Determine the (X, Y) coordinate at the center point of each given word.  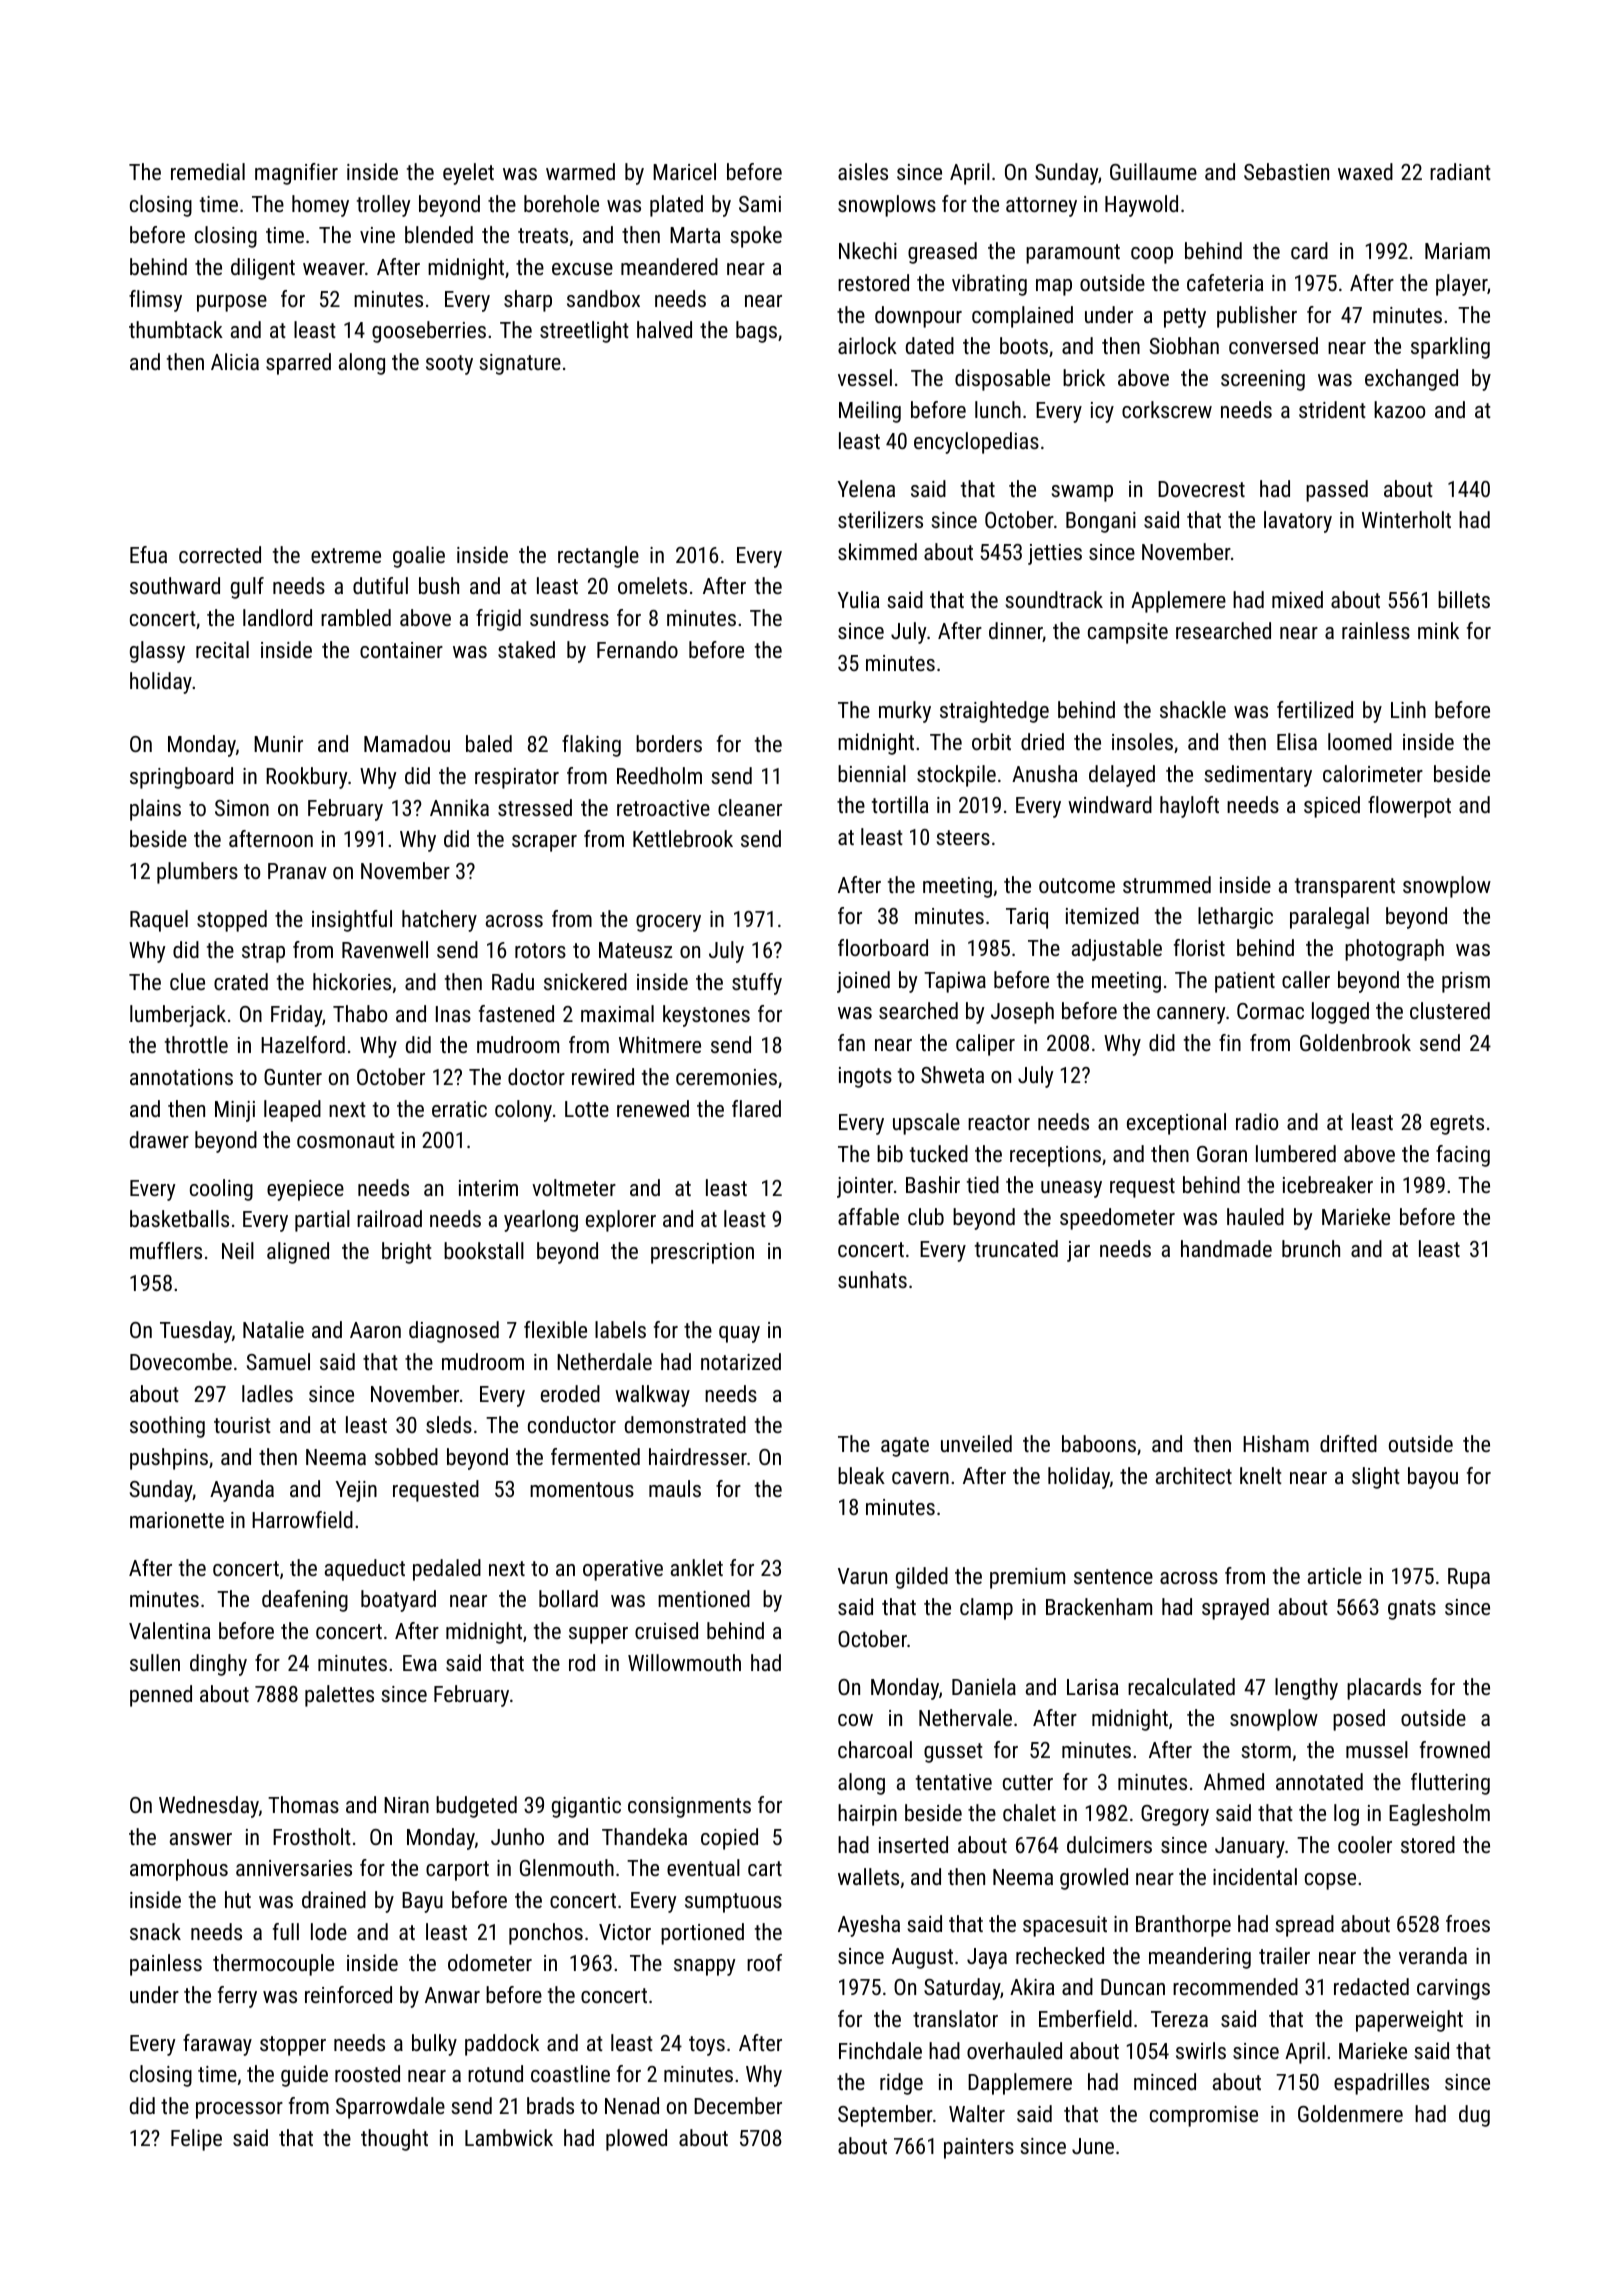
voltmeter (574, 1187)
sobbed (406, 1456)
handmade (1226, 1248)
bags (756, 332)
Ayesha (869, 1926)
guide (304, 2076)
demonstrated (685, 1424)
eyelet (468, 174)
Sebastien (1286, 171)
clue (187, 981)
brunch (1311, 1248)
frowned (1455, 1749)
